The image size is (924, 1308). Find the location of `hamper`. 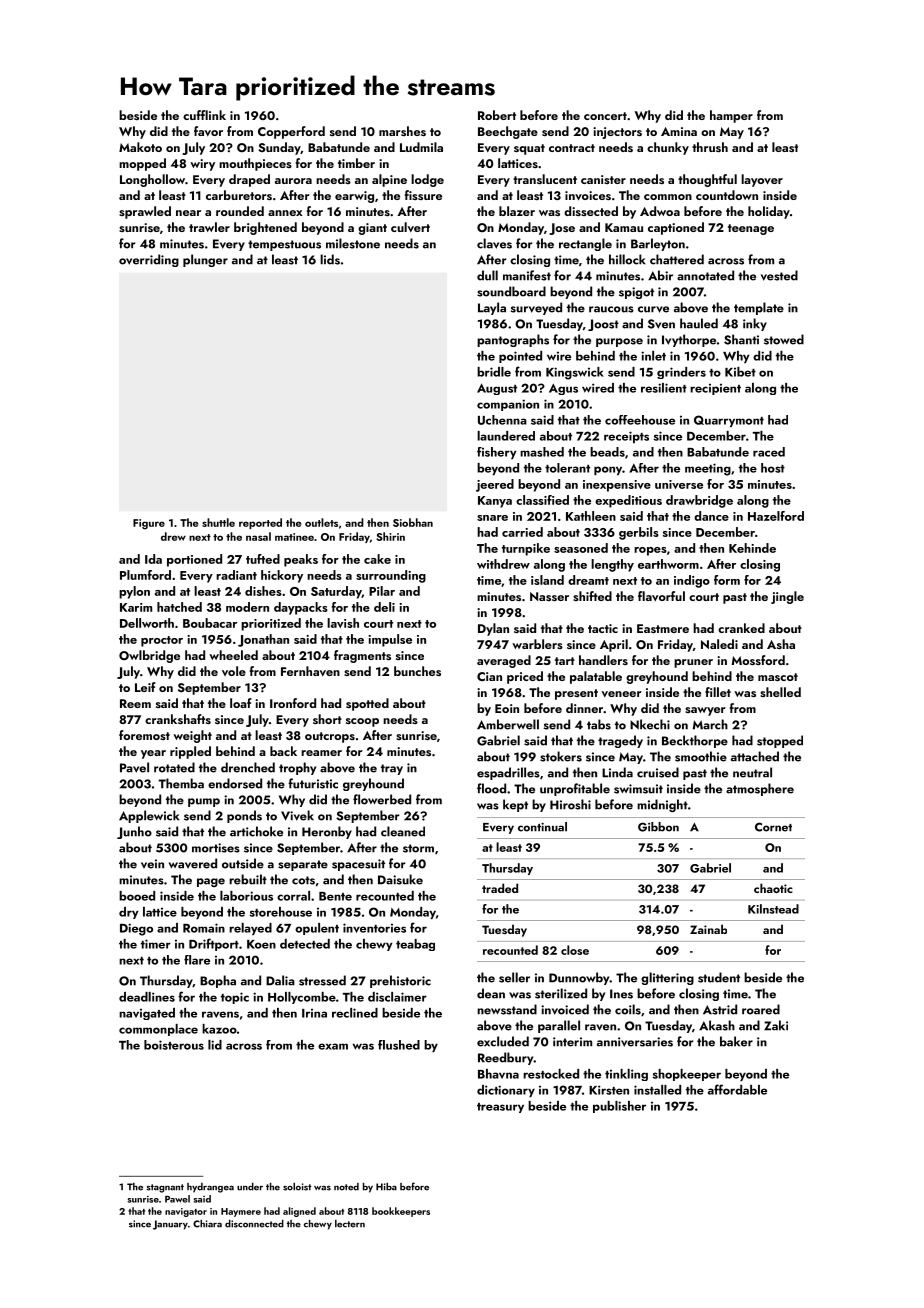

hamper is located at coordinates (731, 116).
